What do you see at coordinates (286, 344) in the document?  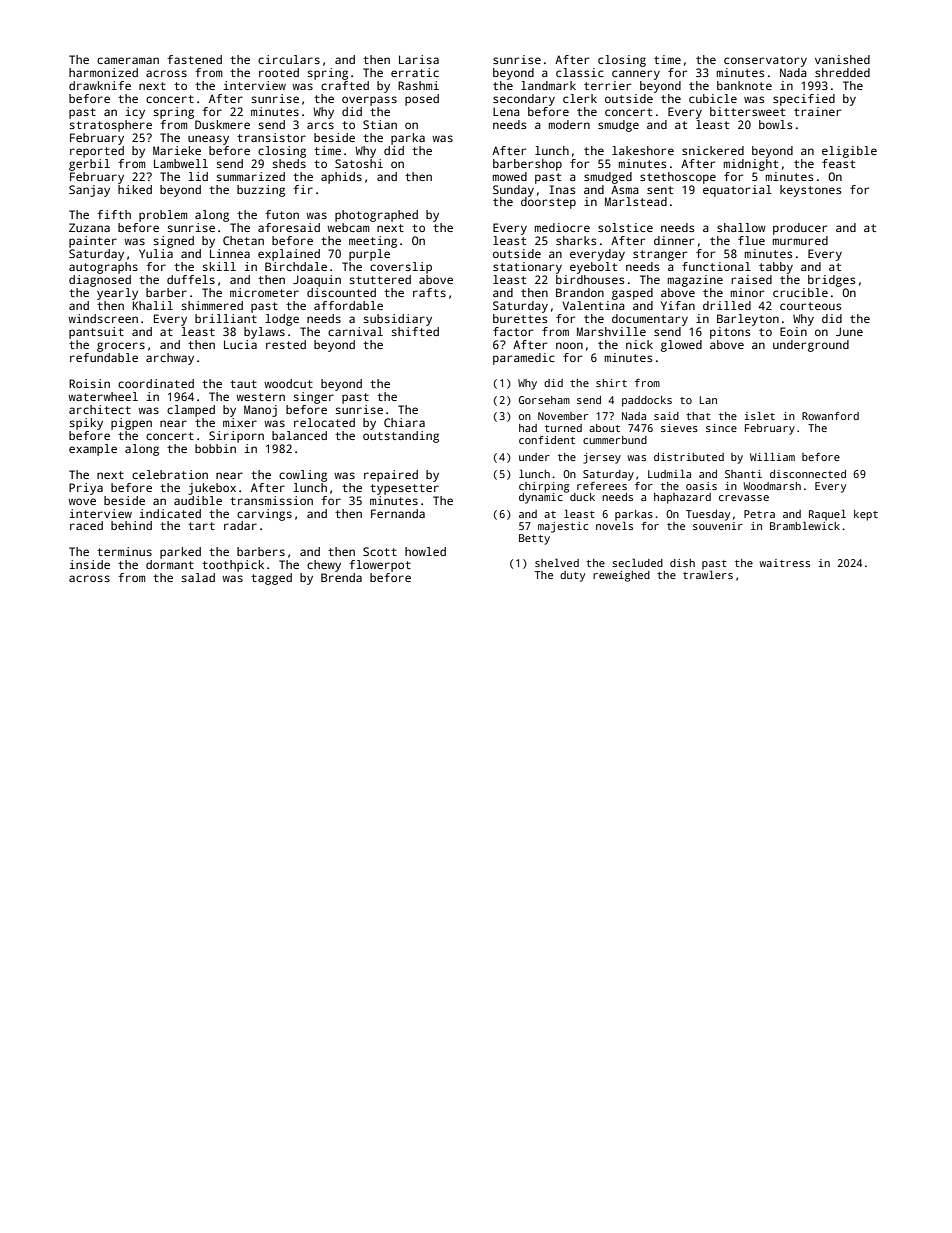 I see `rested` at bounding box center [286, 344].
